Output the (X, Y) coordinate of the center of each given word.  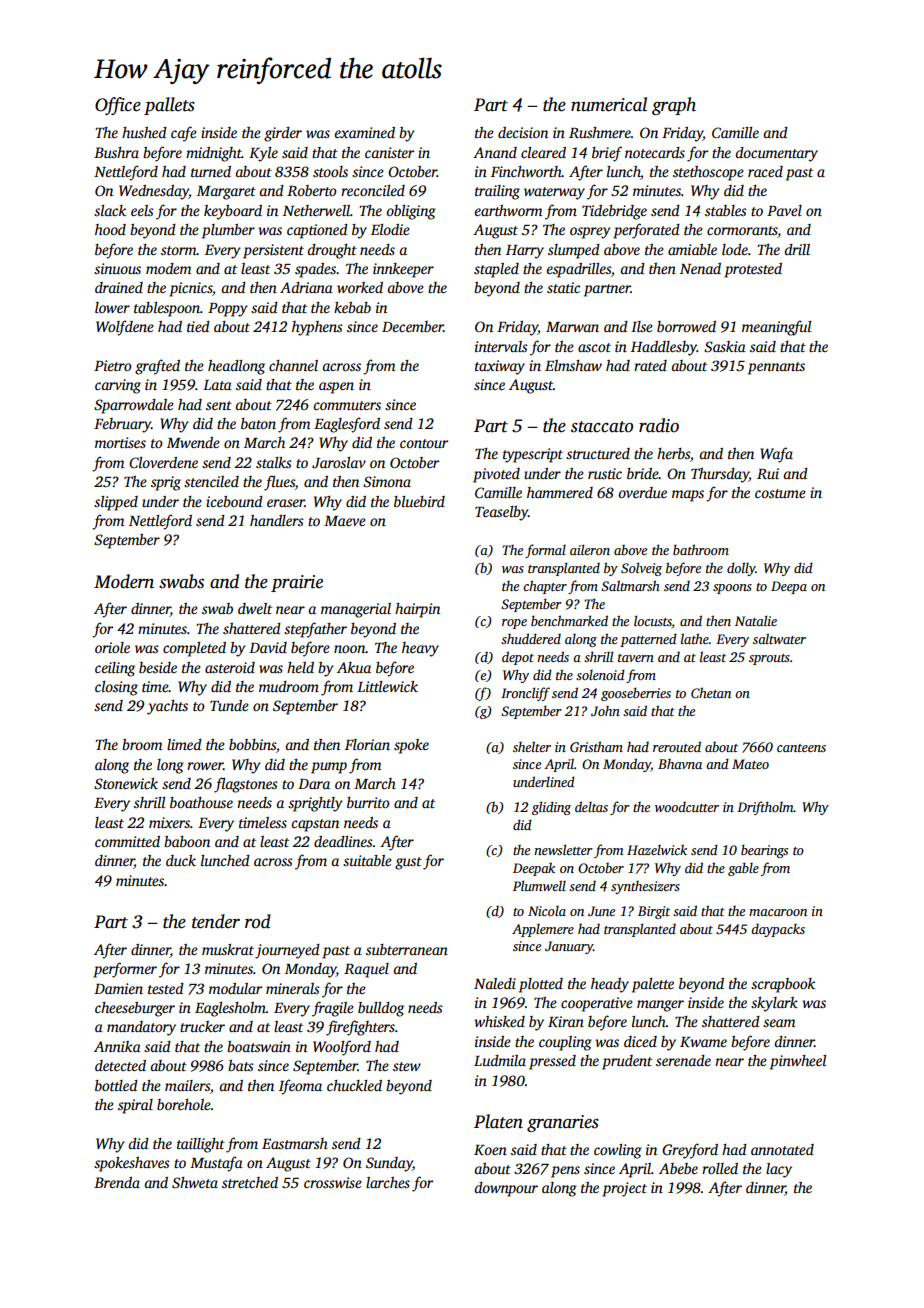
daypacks (778, 930)
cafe (184, 134)
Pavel (784, 210)
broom (142, 744)
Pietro (113, 365)
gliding (551, 808)
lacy (779, 1170)
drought (332, 251)
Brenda (117, 1182)
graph (674, 106)
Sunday (389, 1164)
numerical (609, 104)
